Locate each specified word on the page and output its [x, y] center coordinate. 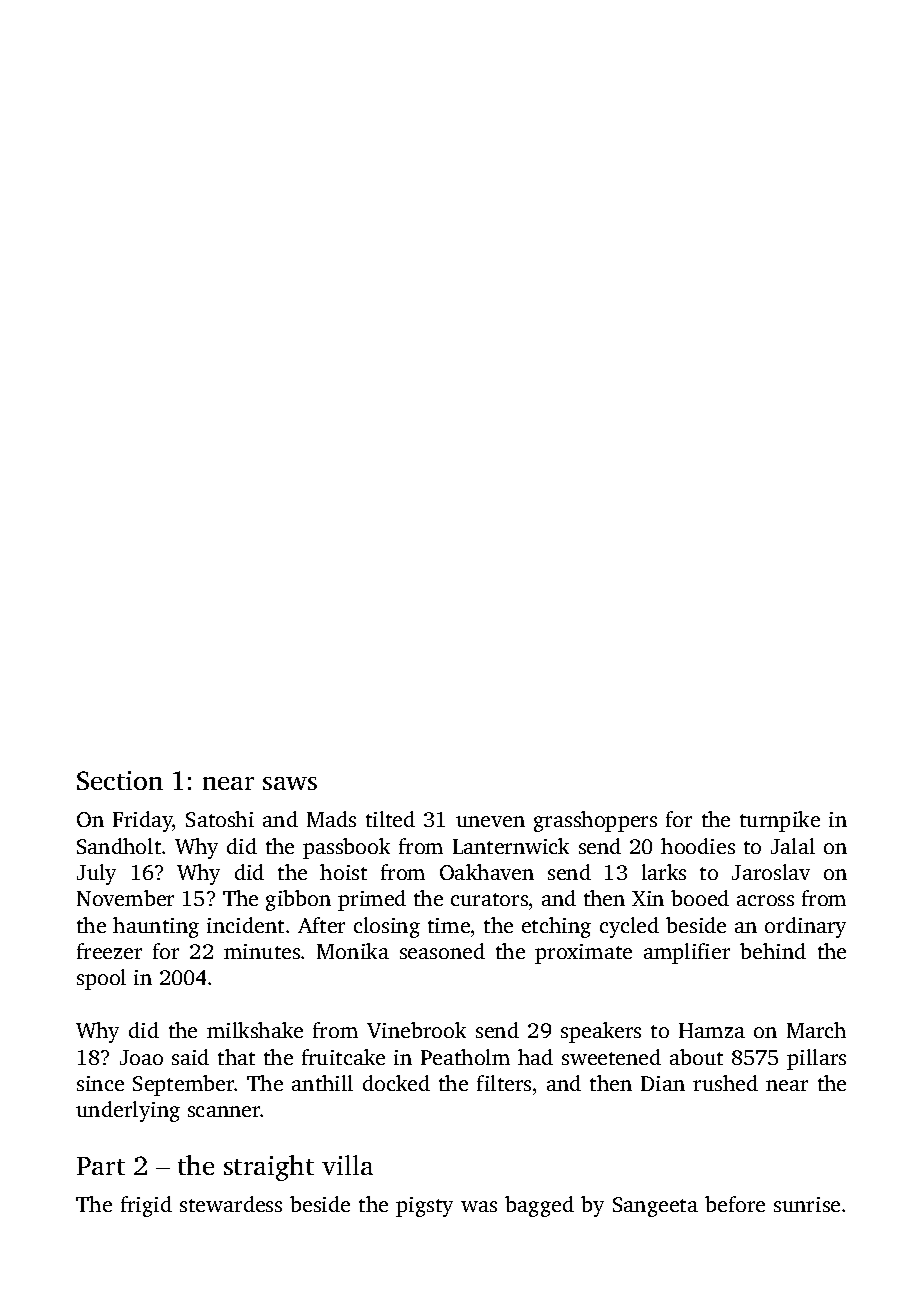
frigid [146, 1206]
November [125, 898]
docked [396, 1083]
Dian [663, 1083]
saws [290, 783]
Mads [331, 819]
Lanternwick [511, 846]
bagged [539, 1206]
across [765, 900]
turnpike [780, 821]
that [236, 1057]
